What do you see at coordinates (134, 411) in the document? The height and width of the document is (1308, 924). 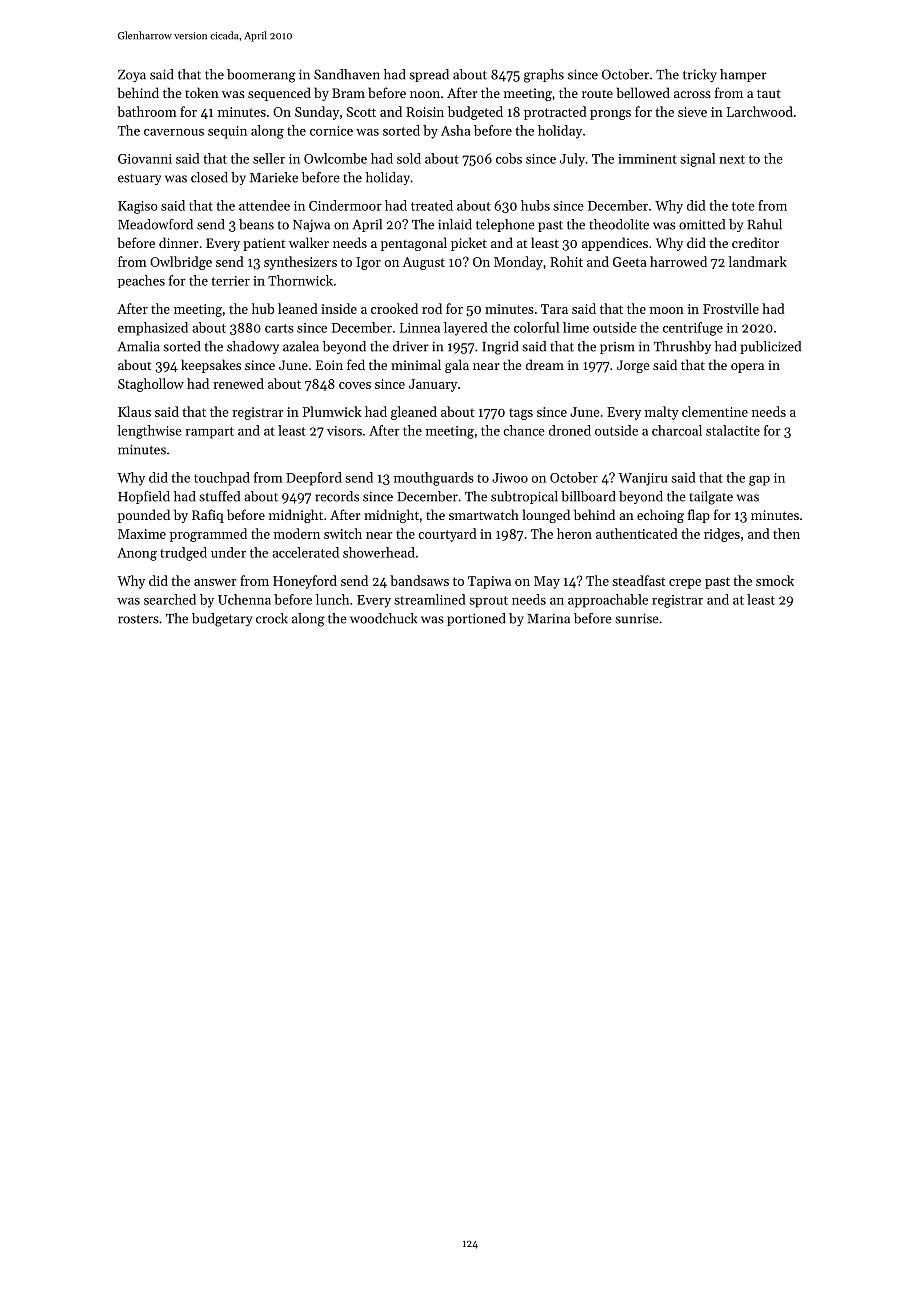 I see `Klaus` at bounding box center [134, 411].
